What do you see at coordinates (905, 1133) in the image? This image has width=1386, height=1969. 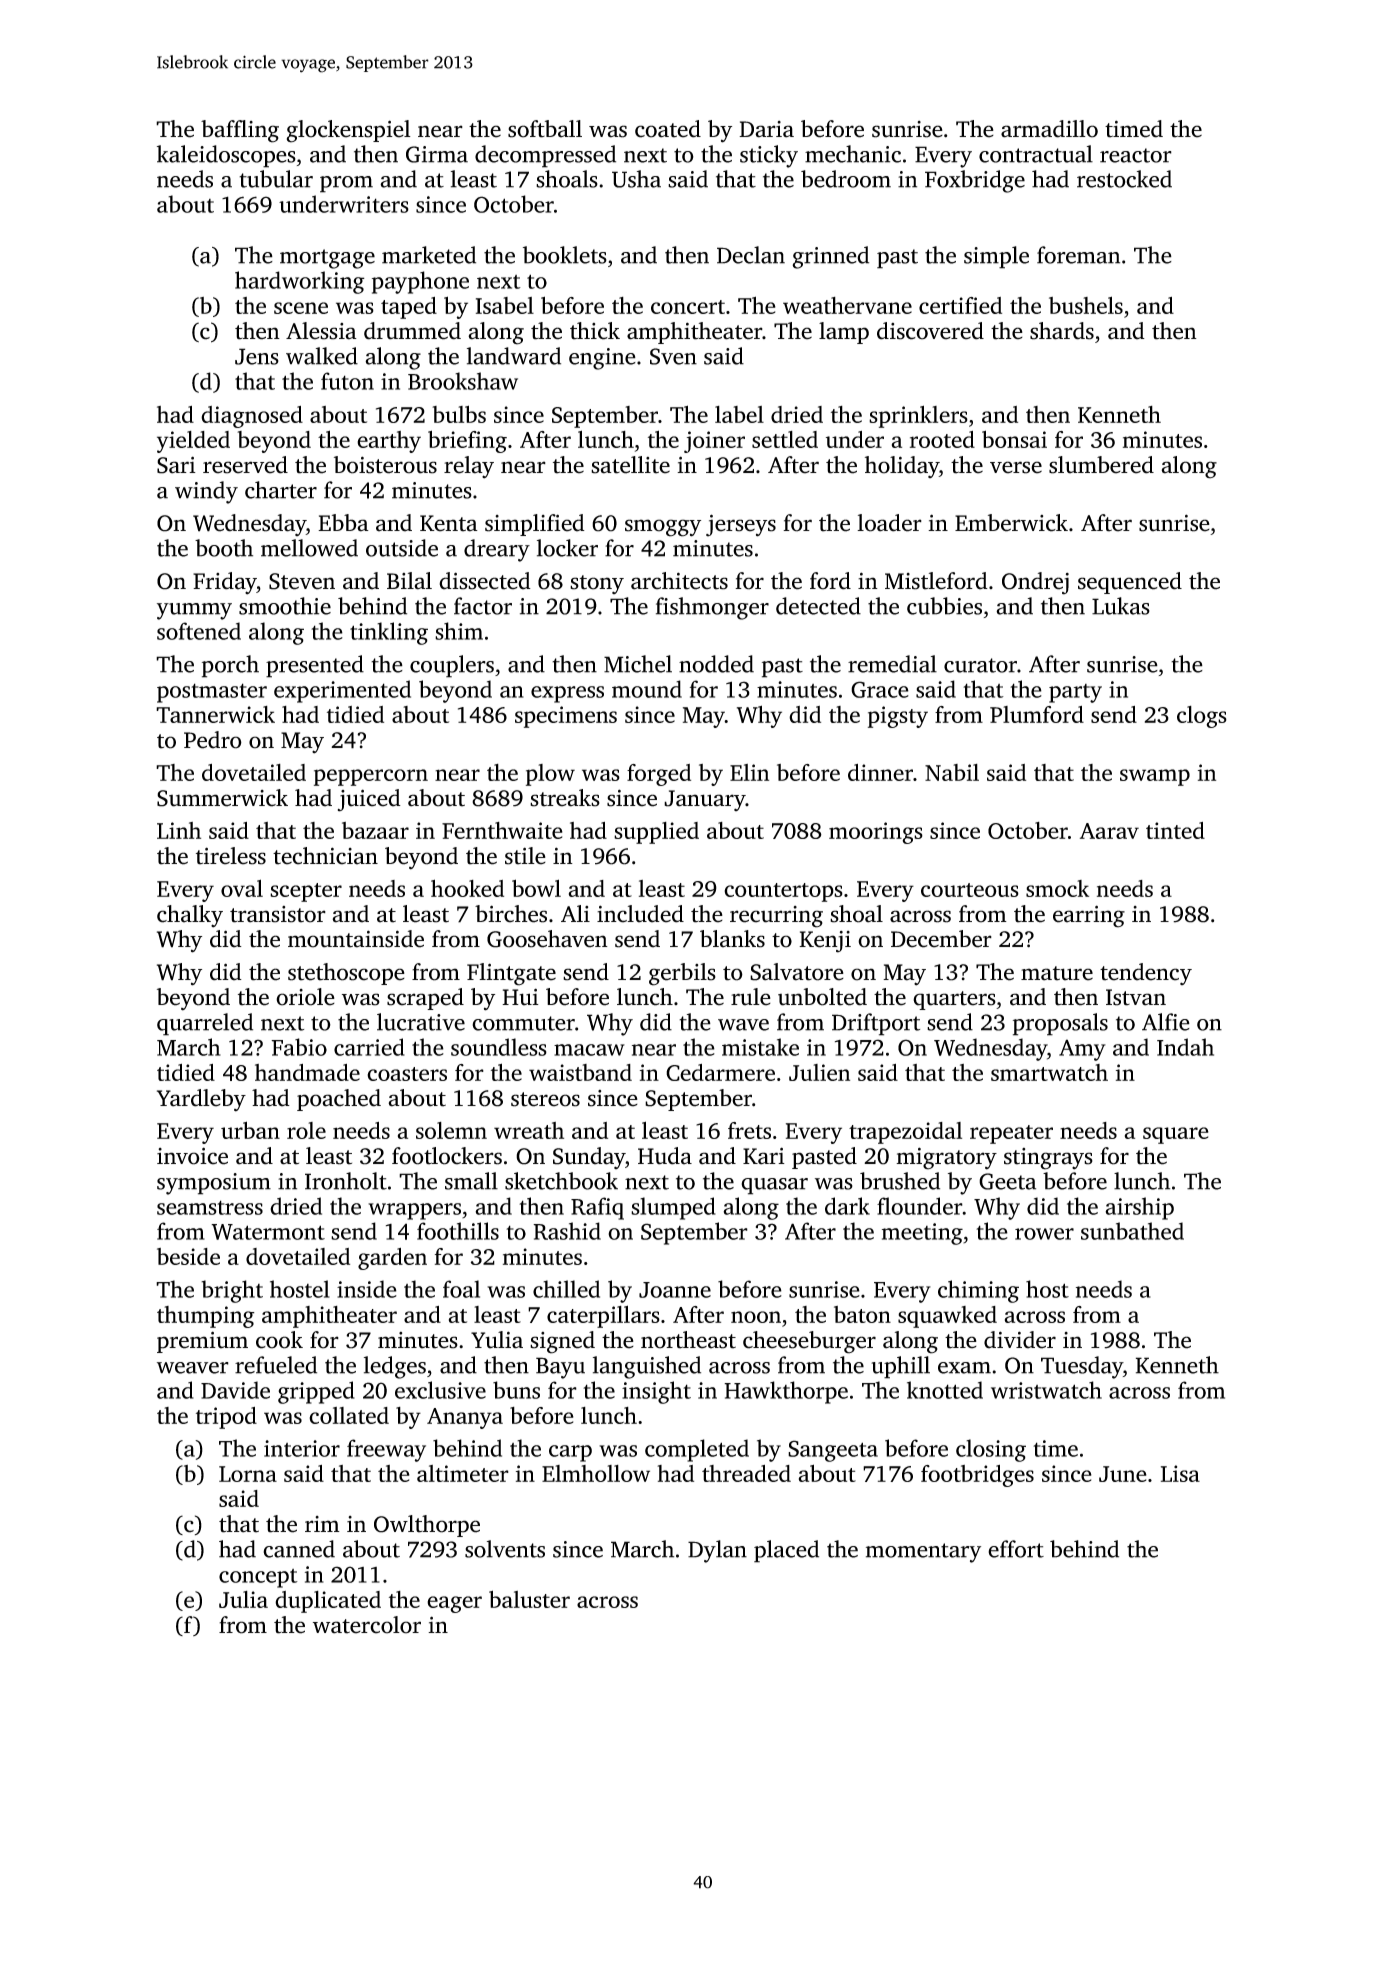 I see `trapezoidal` at bounding box center [905, 1133].
